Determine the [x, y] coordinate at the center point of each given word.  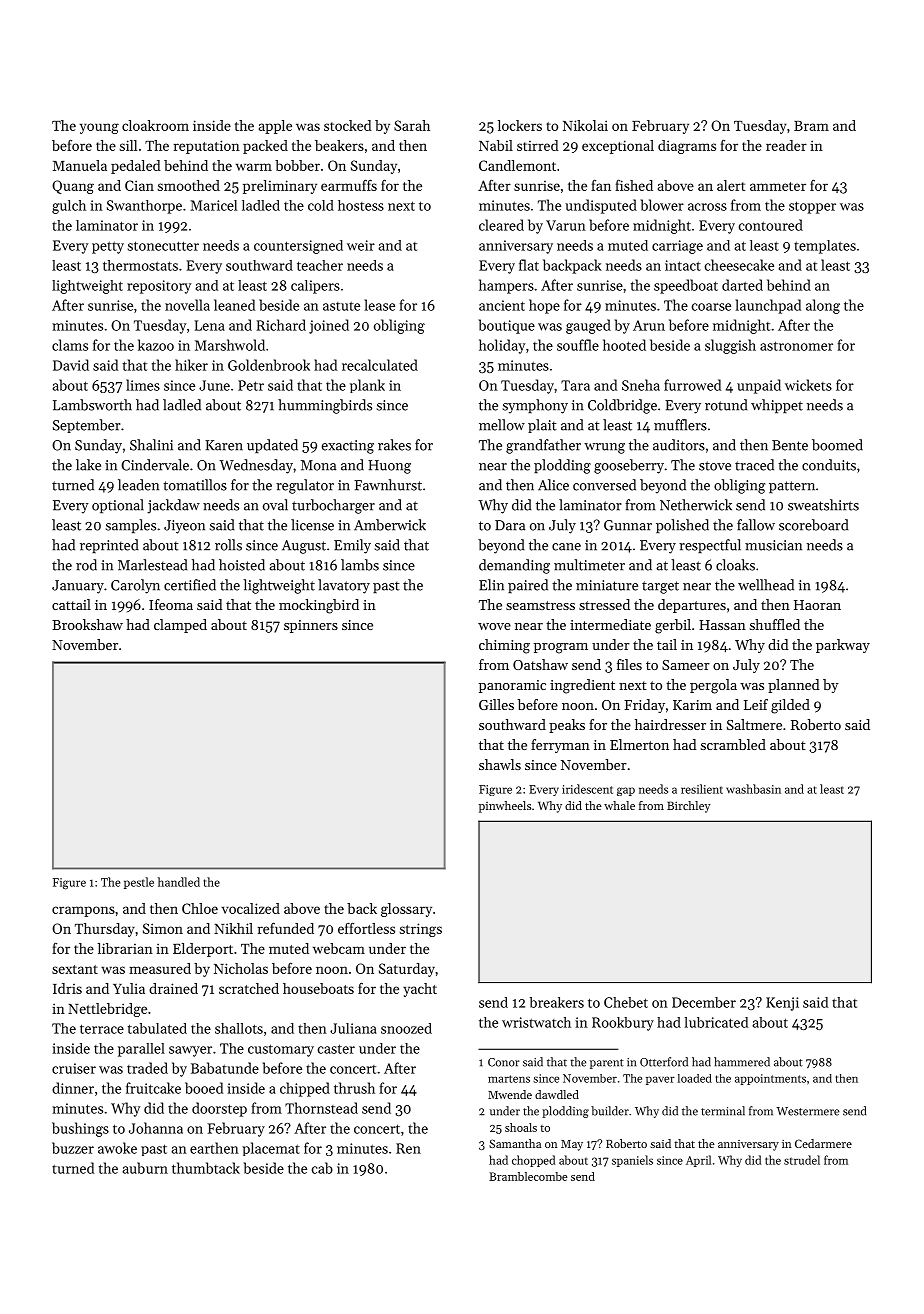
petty [108, 247]
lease [379, 305]
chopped [533, 1161]
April [698, 1161]
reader [786, 145]
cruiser [74, 1068]
